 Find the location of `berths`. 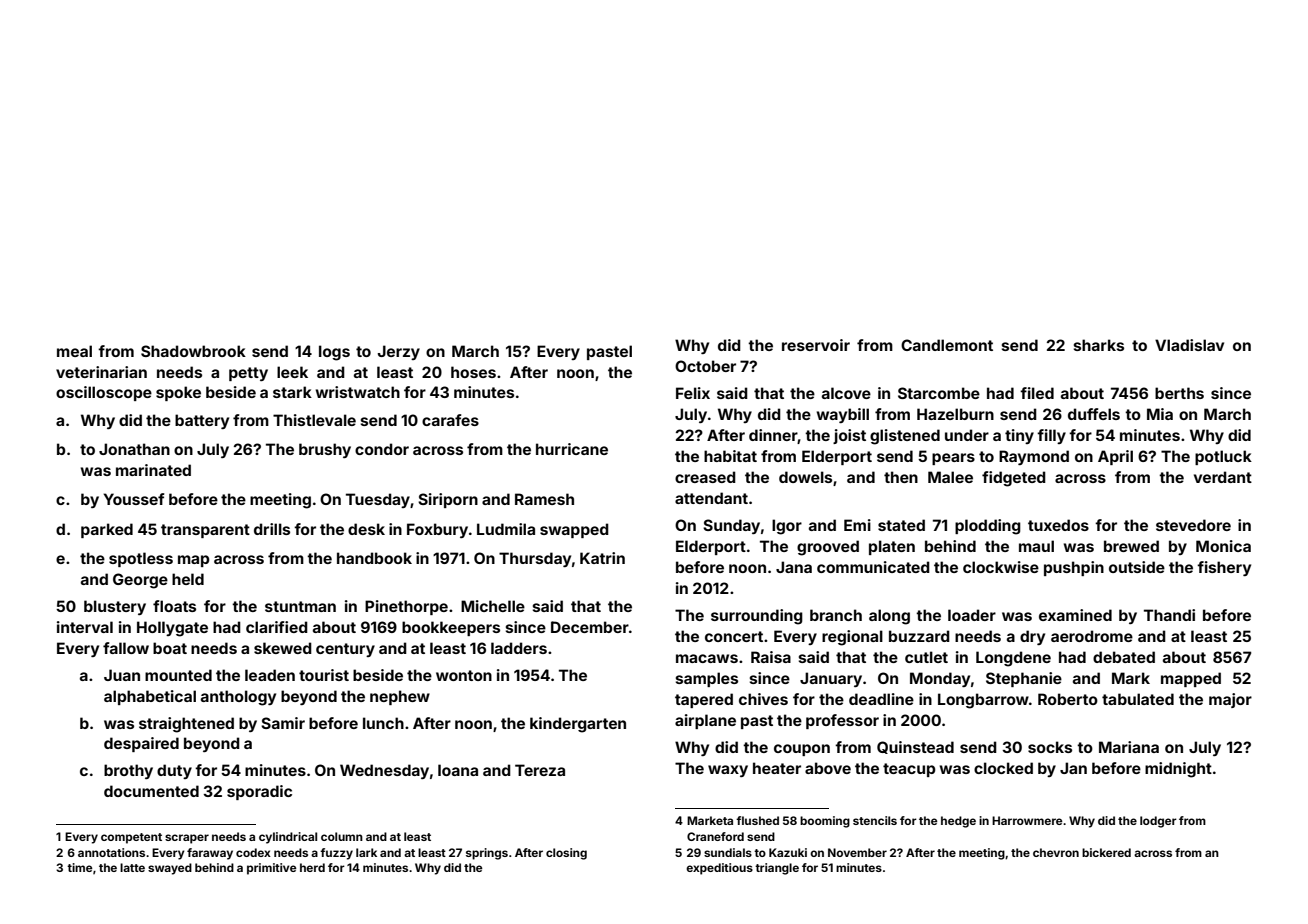

berths is located at coordinates (1179, 393).
